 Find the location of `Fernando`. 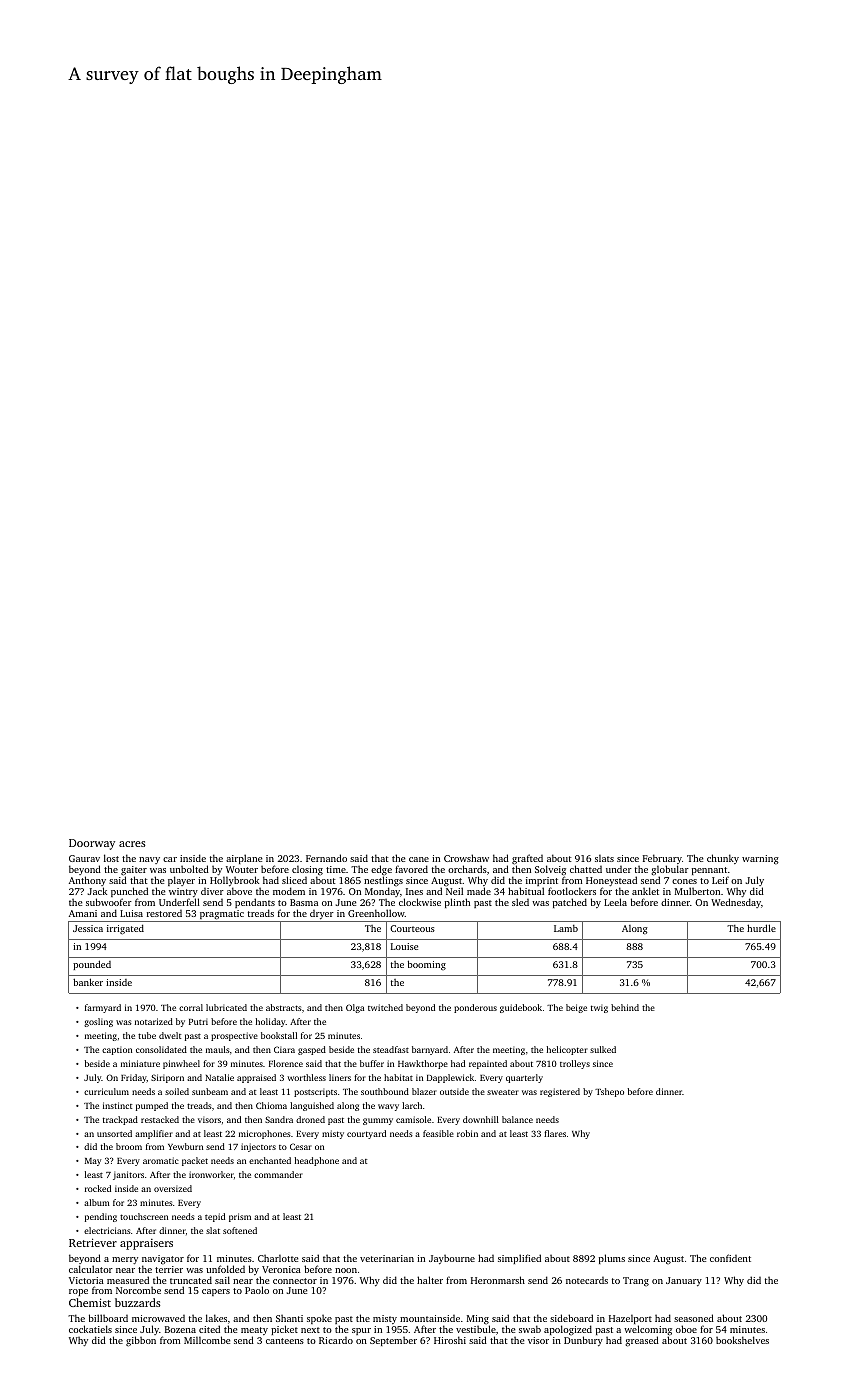

Fernando is located at coordinates (326, 858).
